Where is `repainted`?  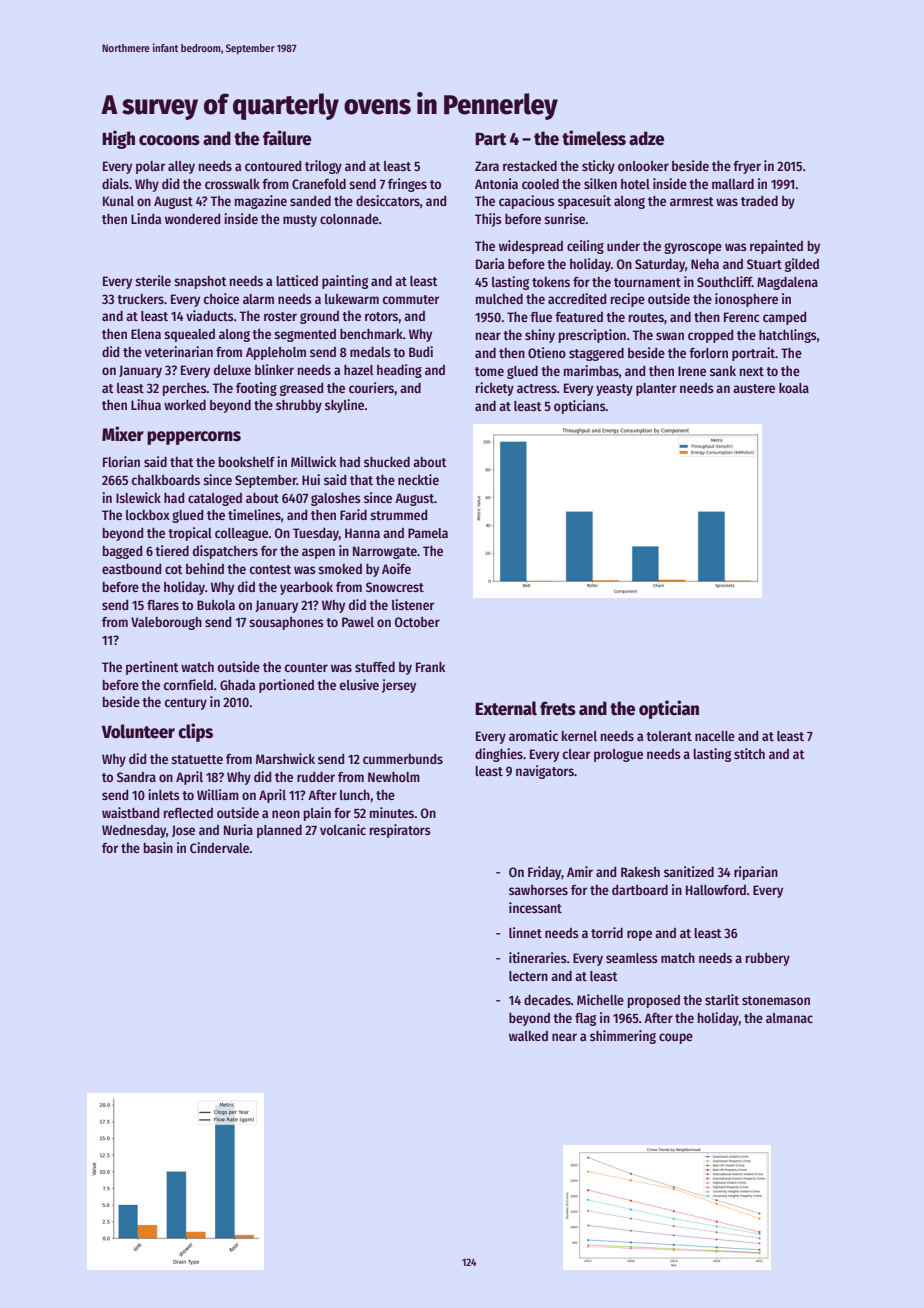 repainted is located at coordinates (776, 247).
